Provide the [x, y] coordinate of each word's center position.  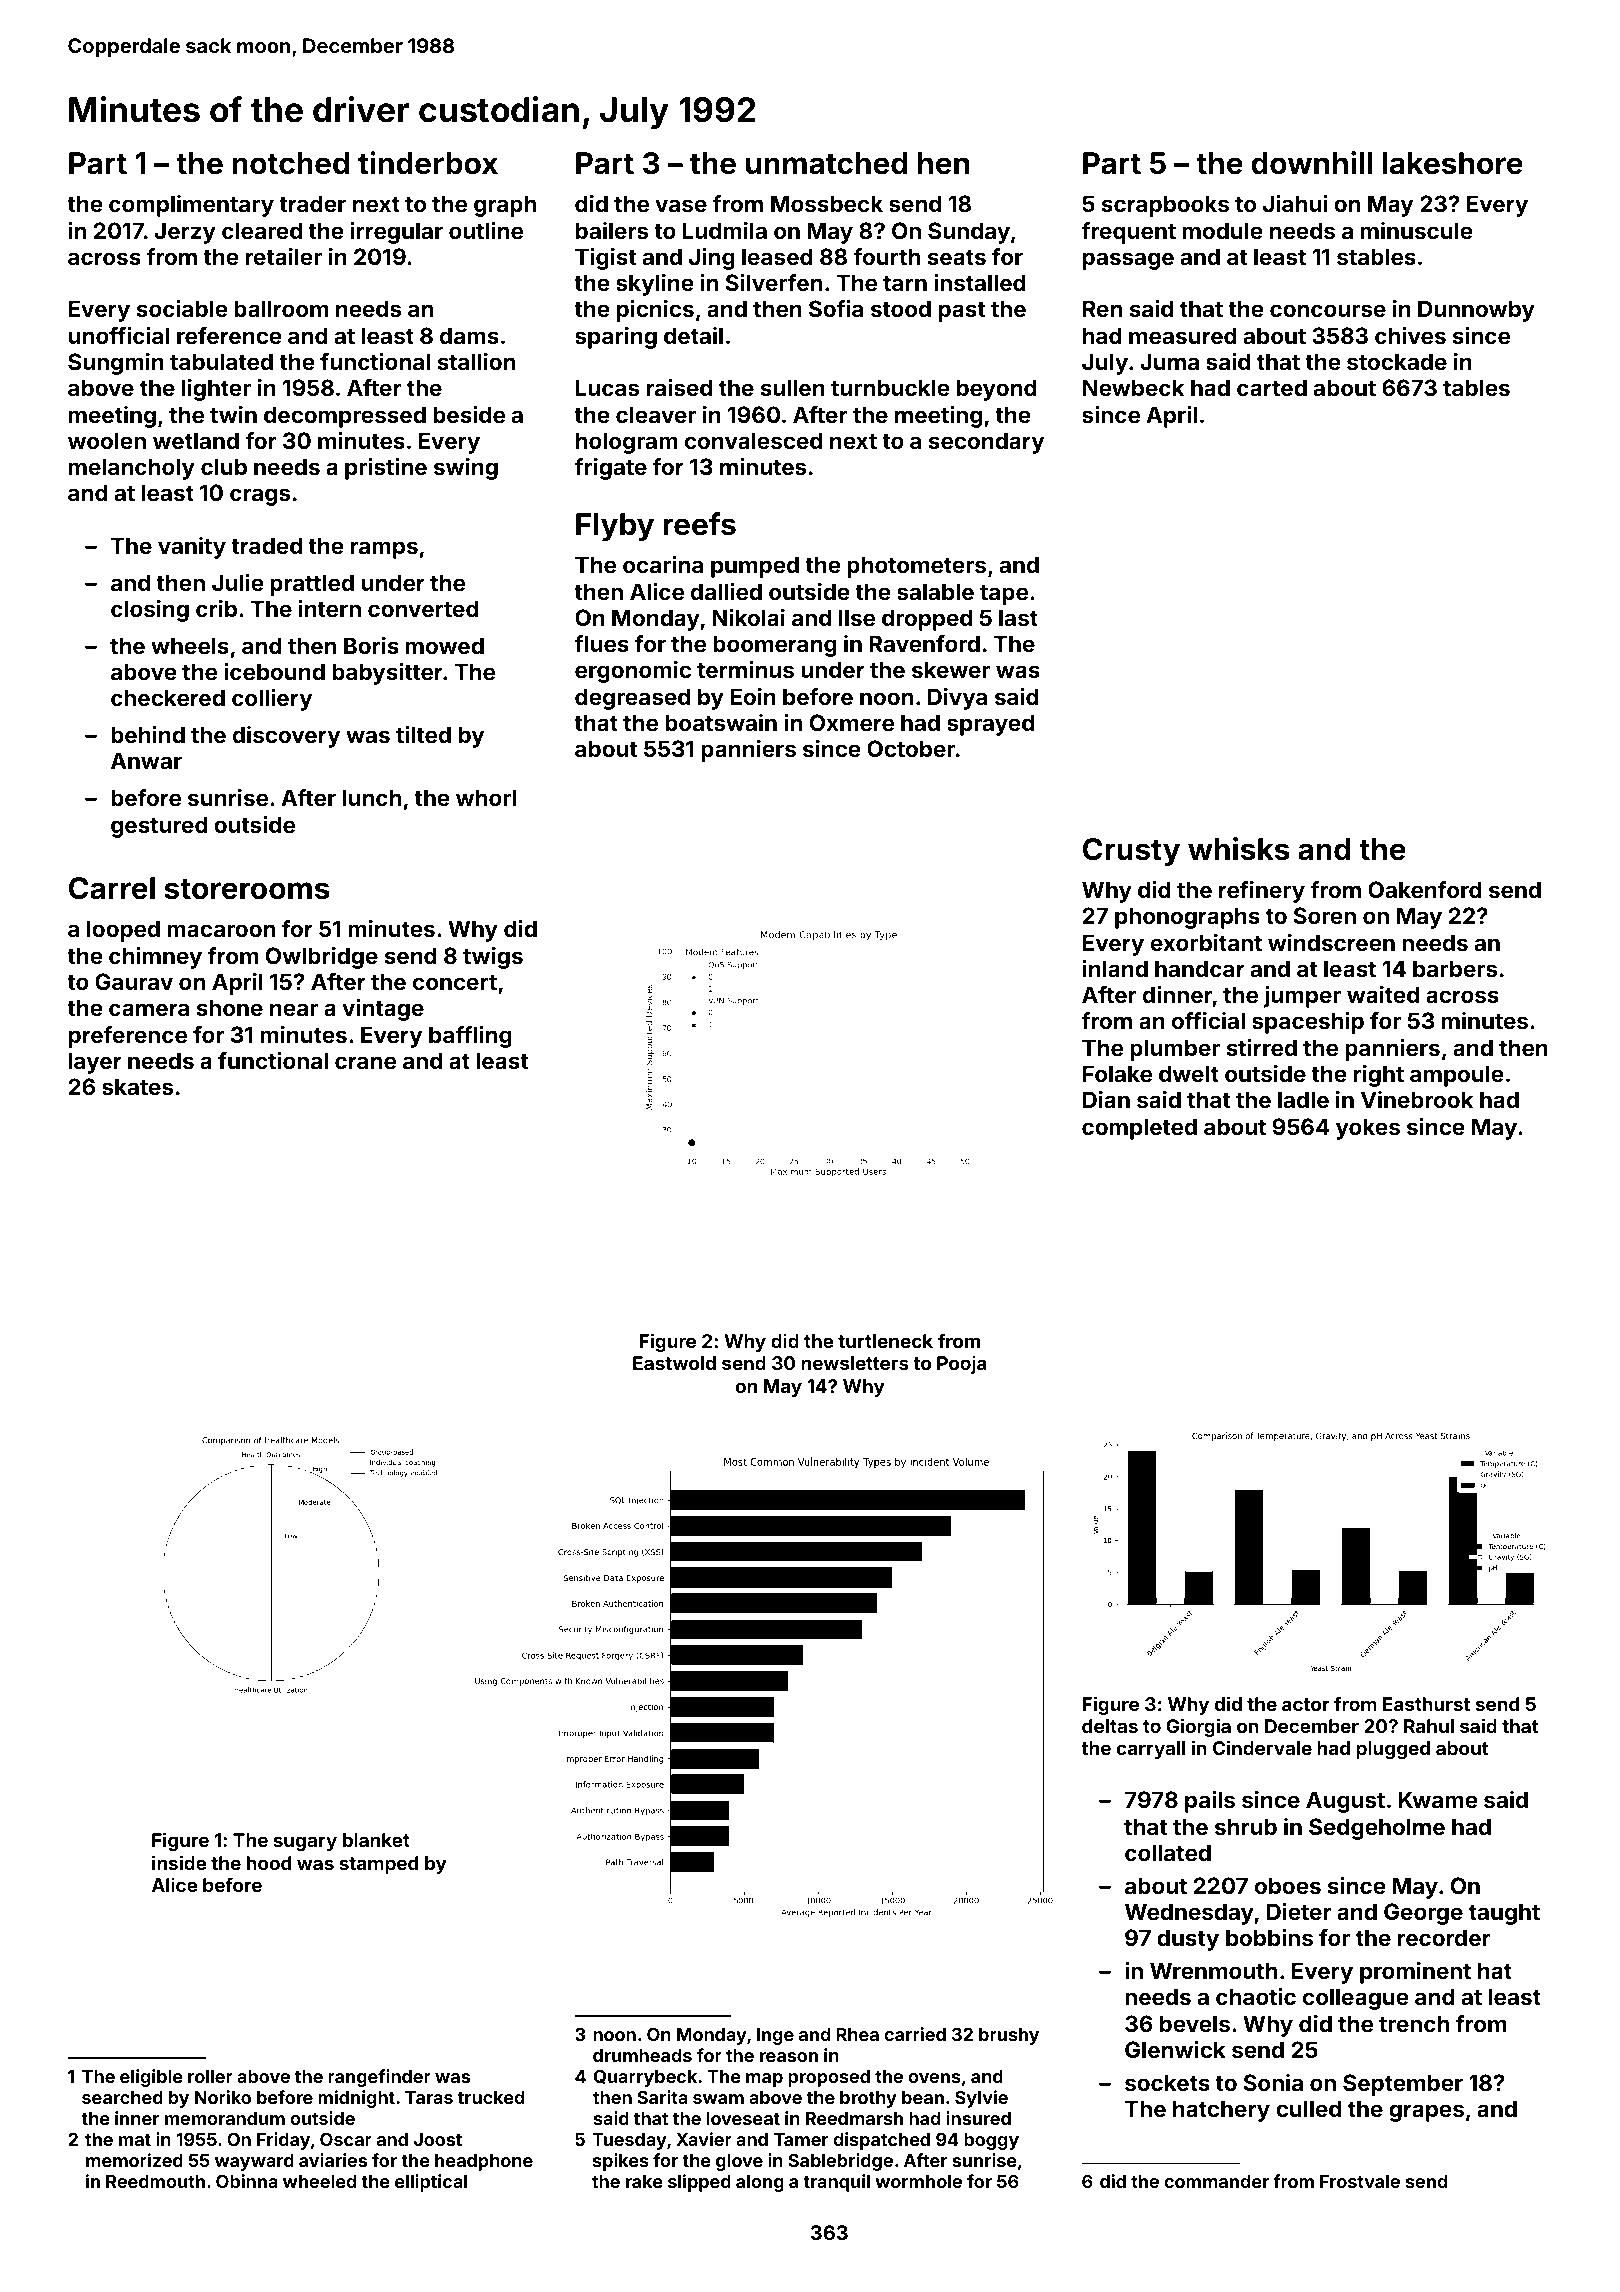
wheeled [319, 2181]
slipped [699, 2183]
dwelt [1189, 1073]
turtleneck [885, 1341]
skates [137, 1086]
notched [290, 163]
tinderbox [428, 163]
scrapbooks [1165, 206]
